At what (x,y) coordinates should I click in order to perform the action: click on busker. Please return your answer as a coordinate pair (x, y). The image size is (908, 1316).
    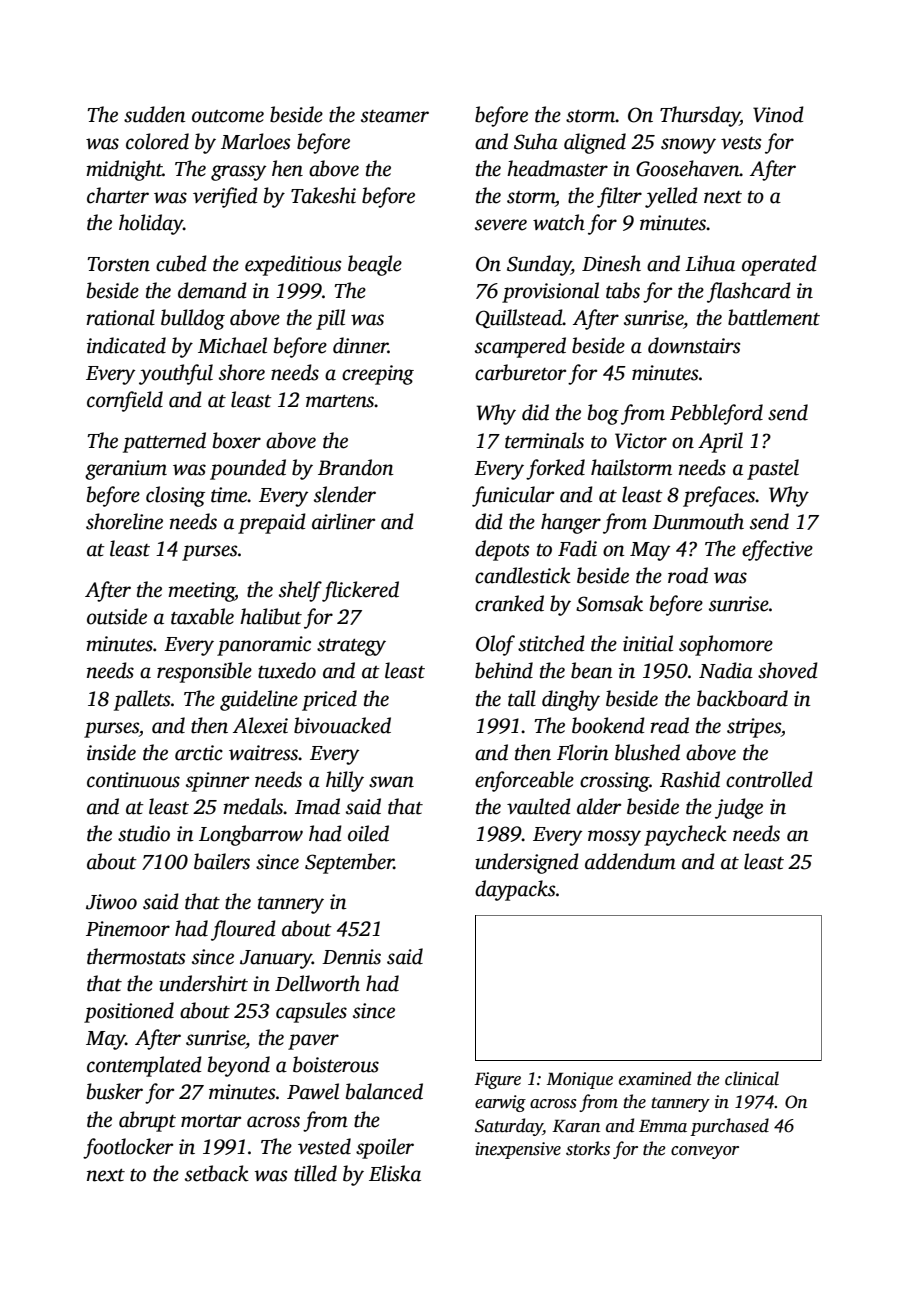
    Looking at the image, I should click on (115, 1091).
